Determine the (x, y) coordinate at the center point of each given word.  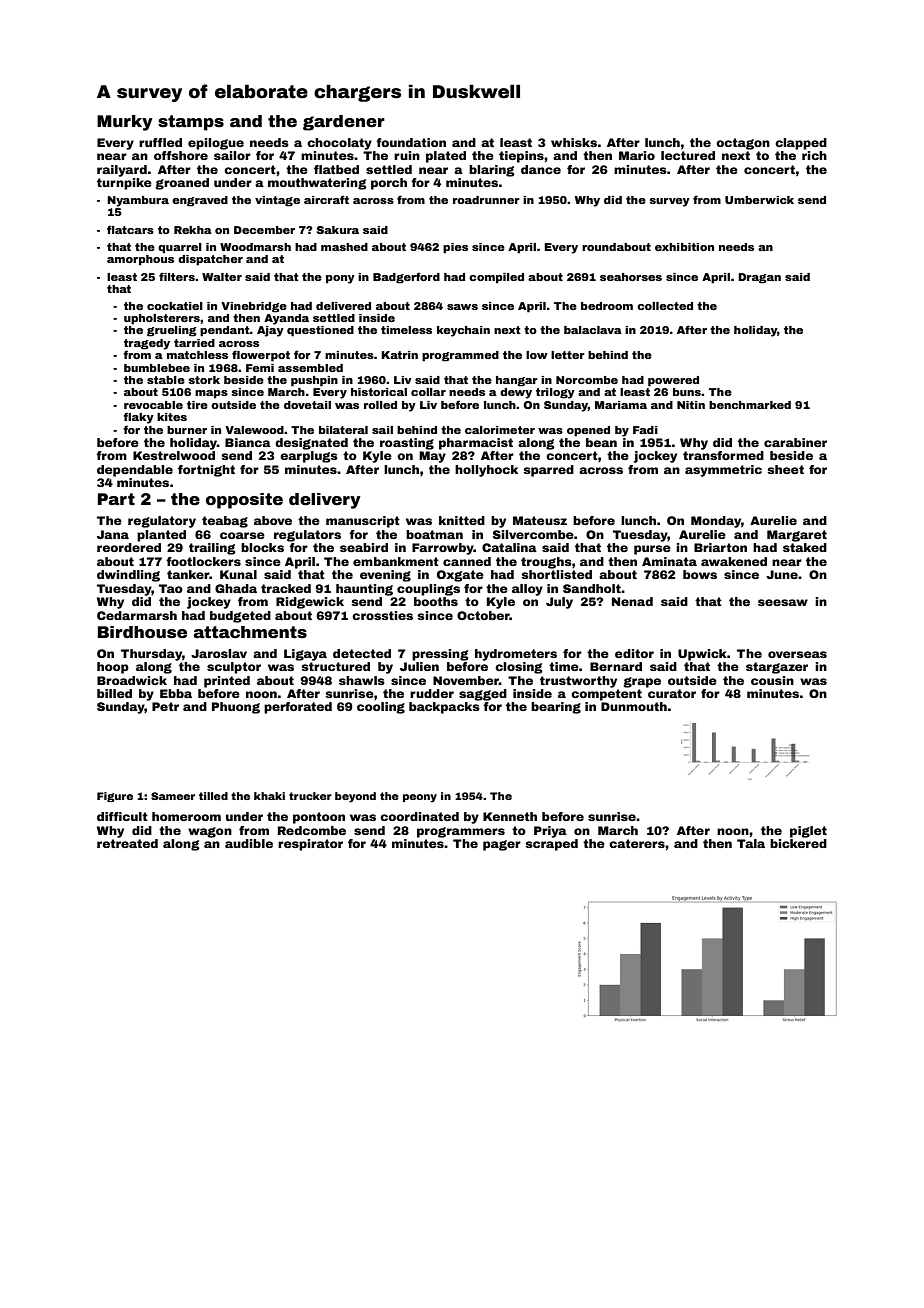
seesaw (783, 602)
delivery (325, 501)
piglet (808, 832)
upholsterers (162, 319)
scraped (551, 845)
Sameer (173, 796)
